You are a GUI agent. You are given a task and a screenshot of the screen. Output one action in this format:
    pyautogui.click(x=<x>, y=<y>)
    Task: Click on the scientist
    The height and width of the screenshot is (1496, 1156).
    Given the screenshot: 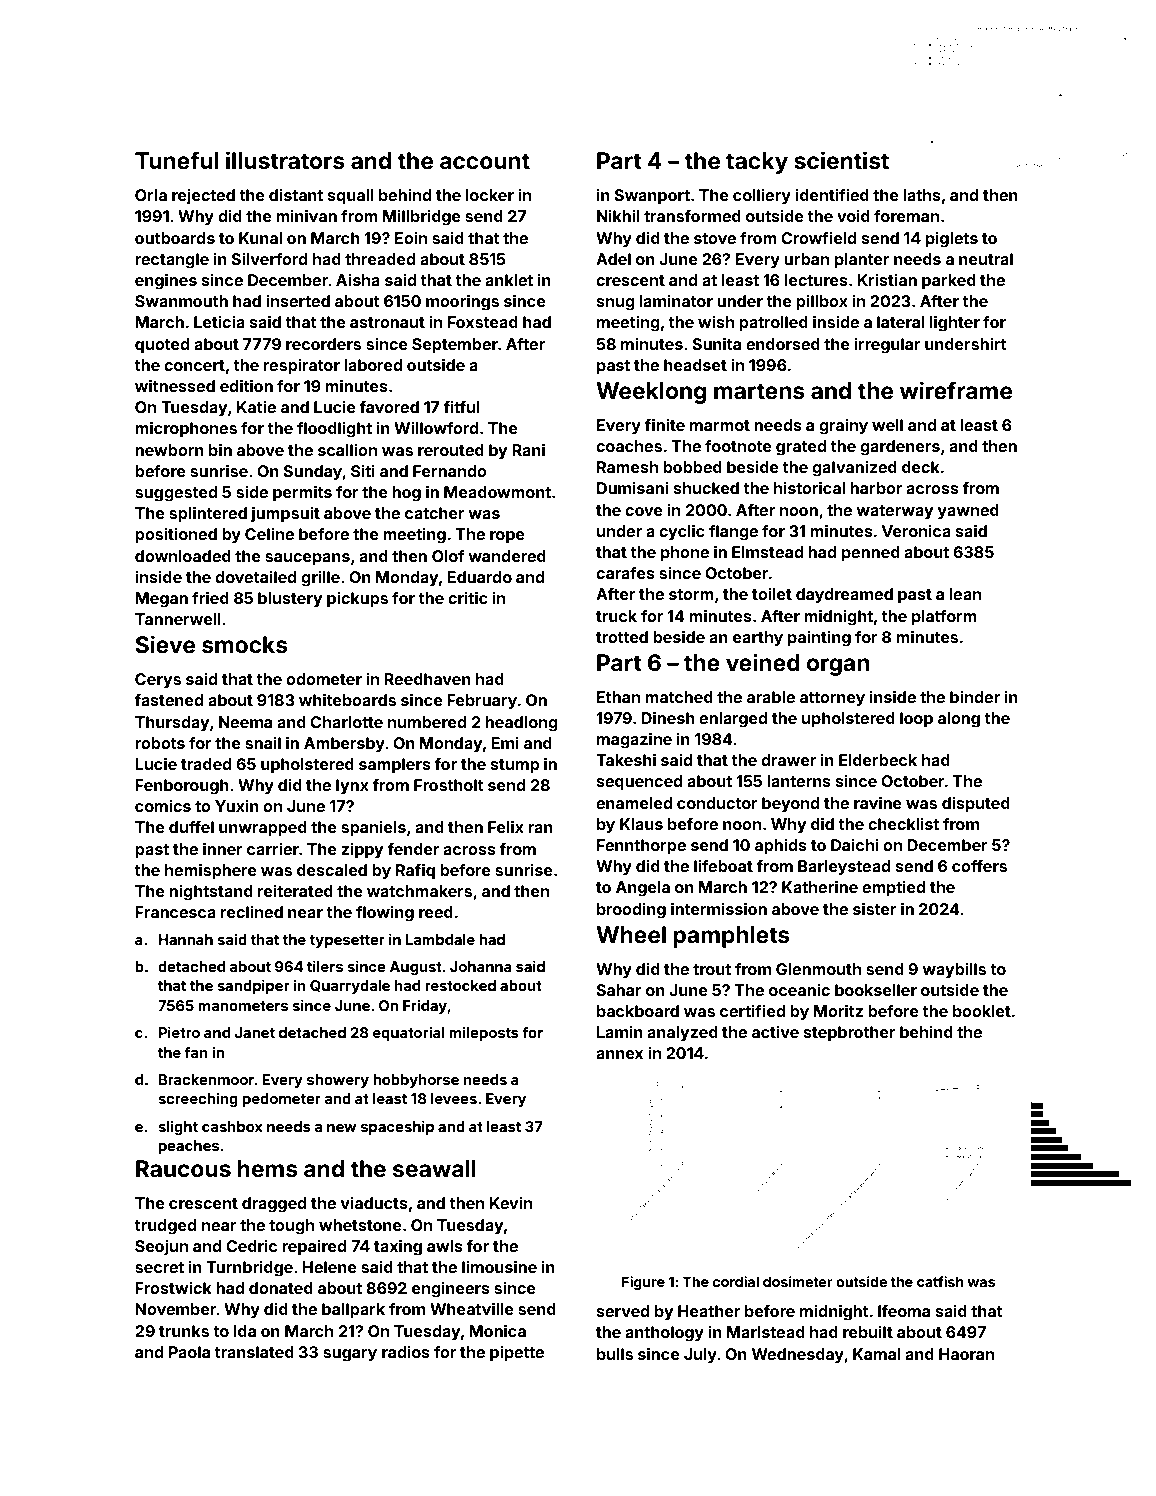 What is the action you would take?
    pyautogui.click(x=841, y=160)
